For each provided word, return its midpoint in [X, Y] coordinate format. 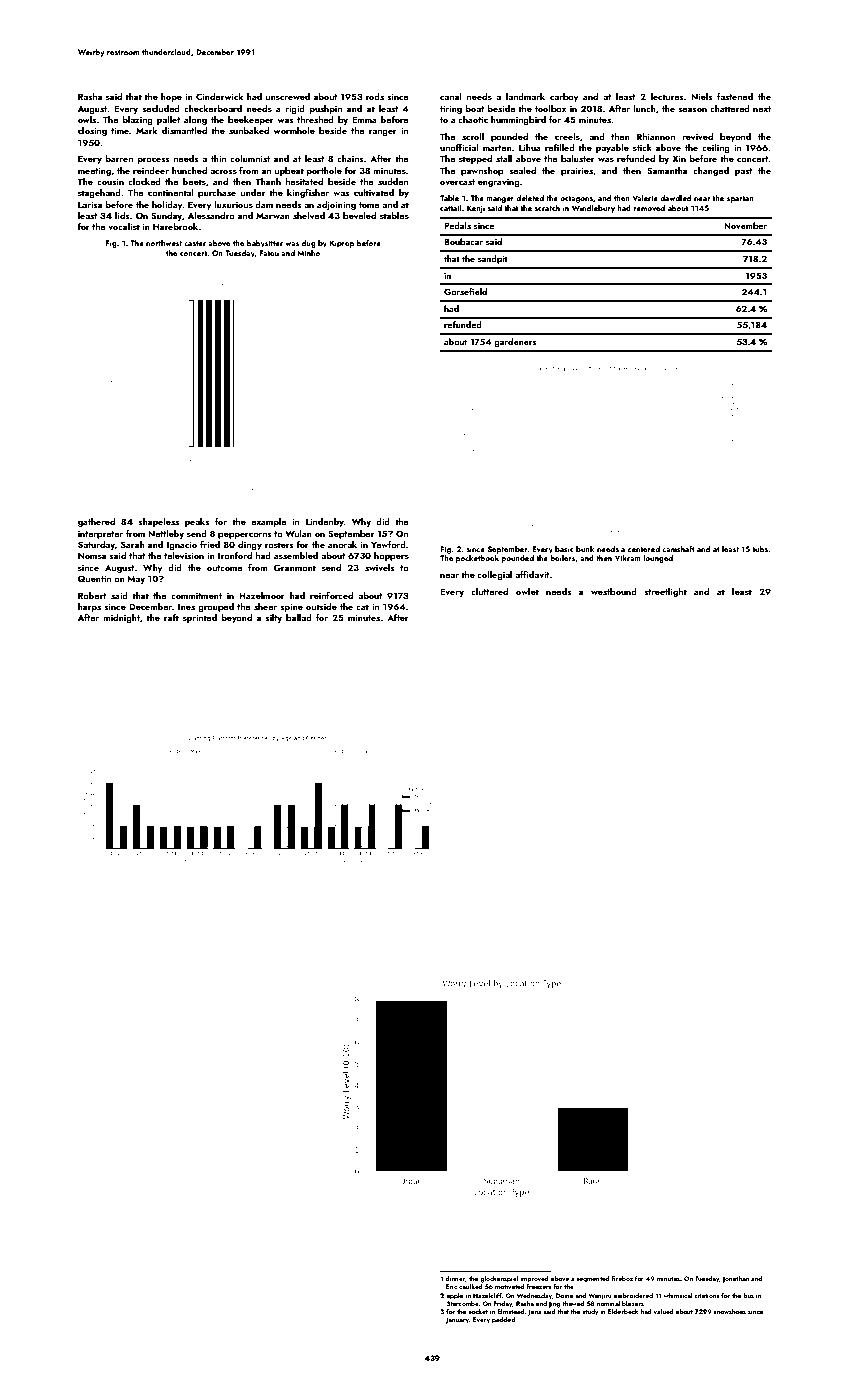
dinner [455, 1278]
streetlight [665, 592]
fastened [735, 96]
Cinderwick [219, 96]
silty [273, 618]
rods [375, 96]
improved [534, 1279]
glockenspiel [499, 1279]
